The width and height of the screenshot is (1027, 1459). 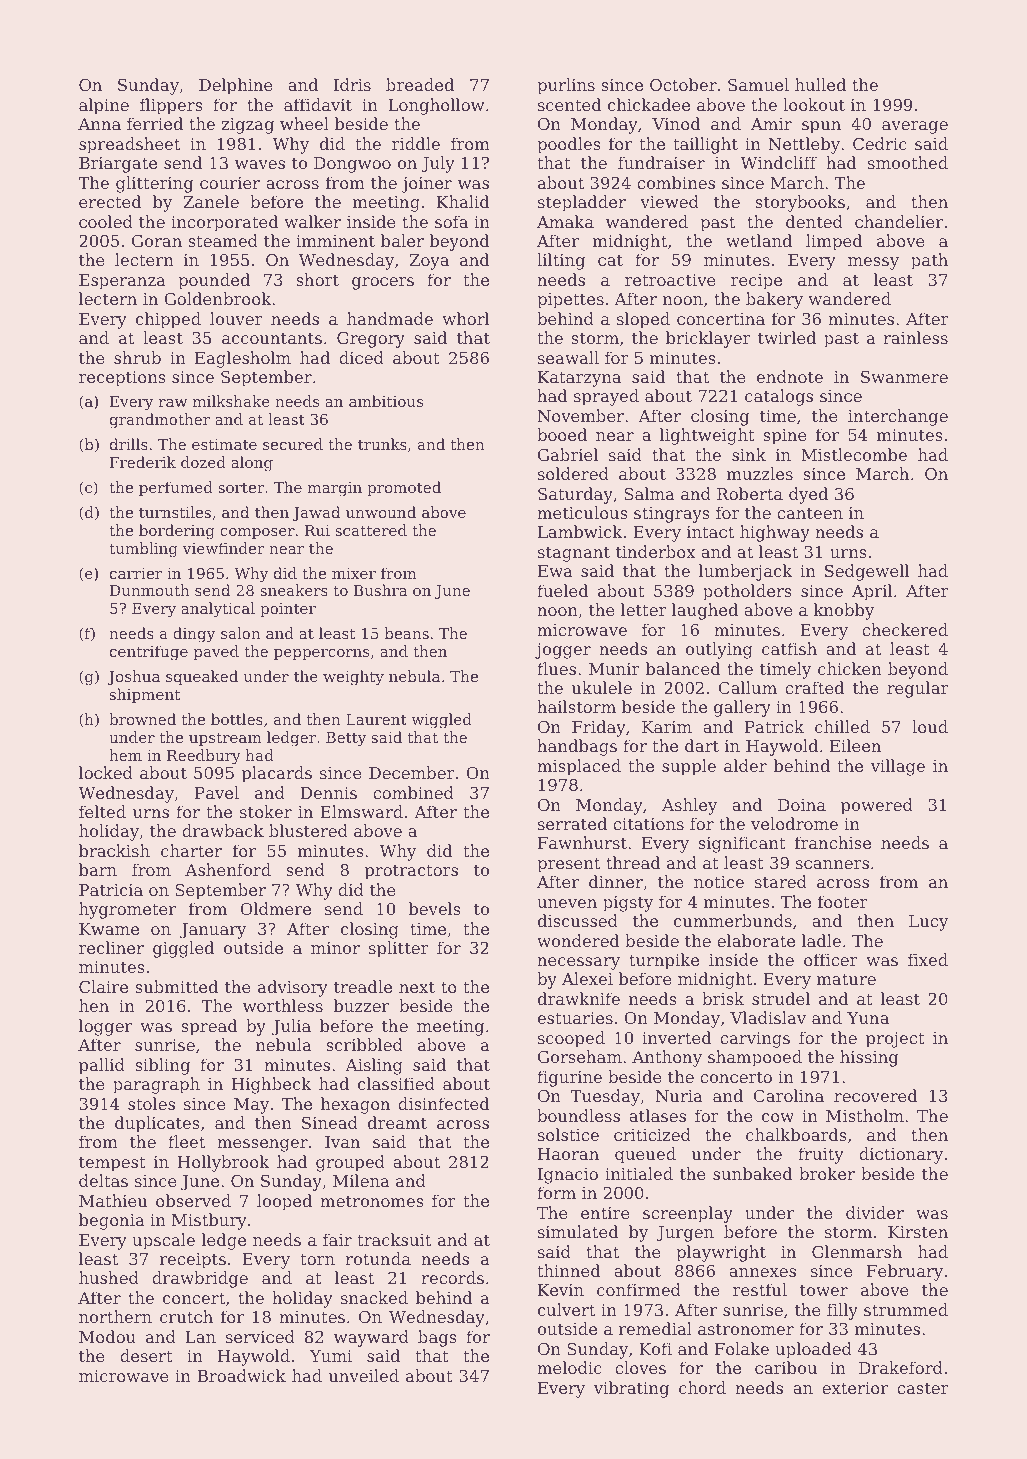 What do you see at coordinates (399, 949) in the screenshot?
I see `splitter` at bounding box center [399, 949].
